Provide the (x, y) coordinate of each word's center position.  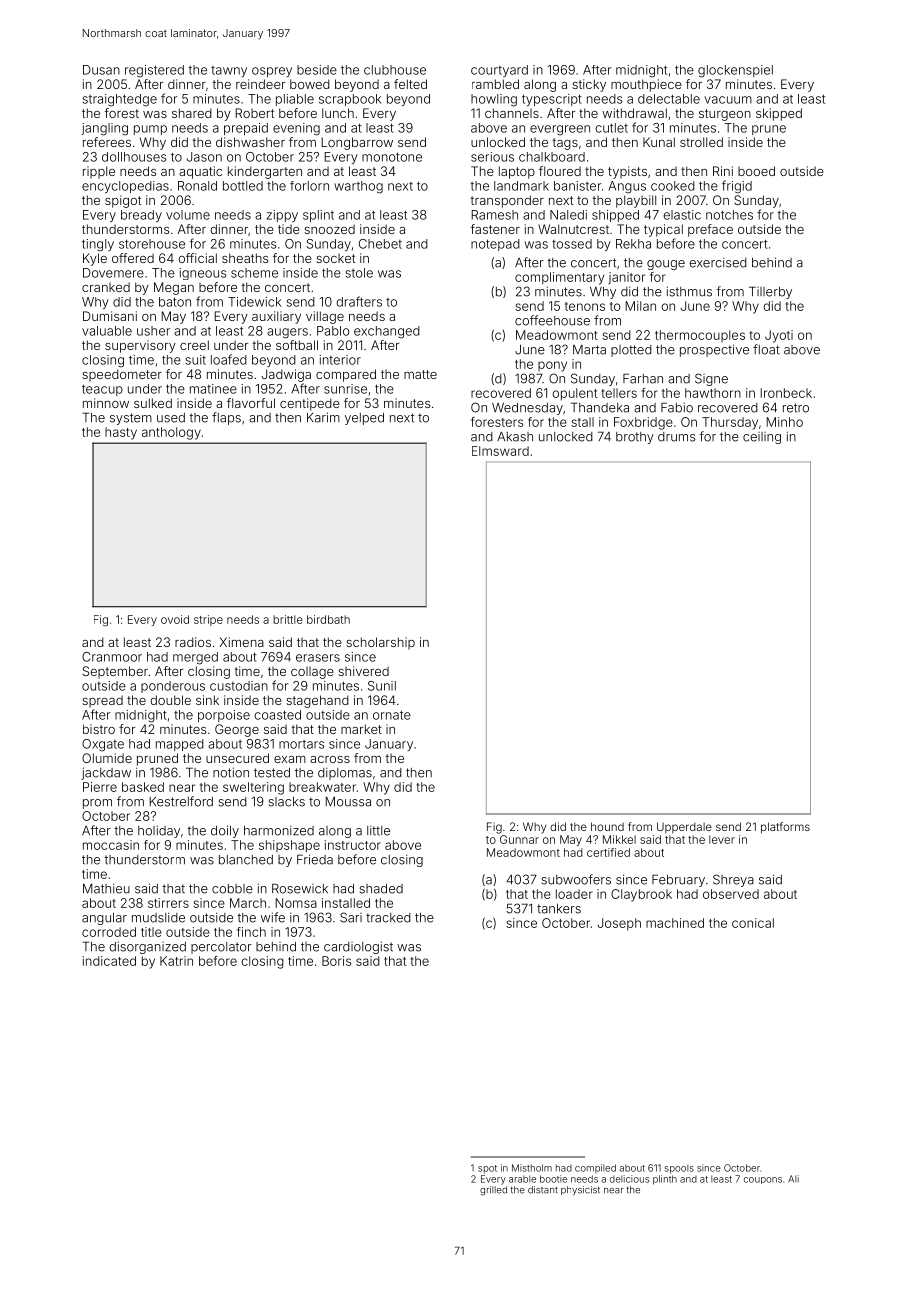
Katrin (176, 961)
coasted (277, 715)
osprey (272, 72)
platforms (785, 828)
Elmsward (500, 451)
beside (317, 70)
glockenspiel (735, 71)
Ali (793, 1179)
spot (487, 1169)
